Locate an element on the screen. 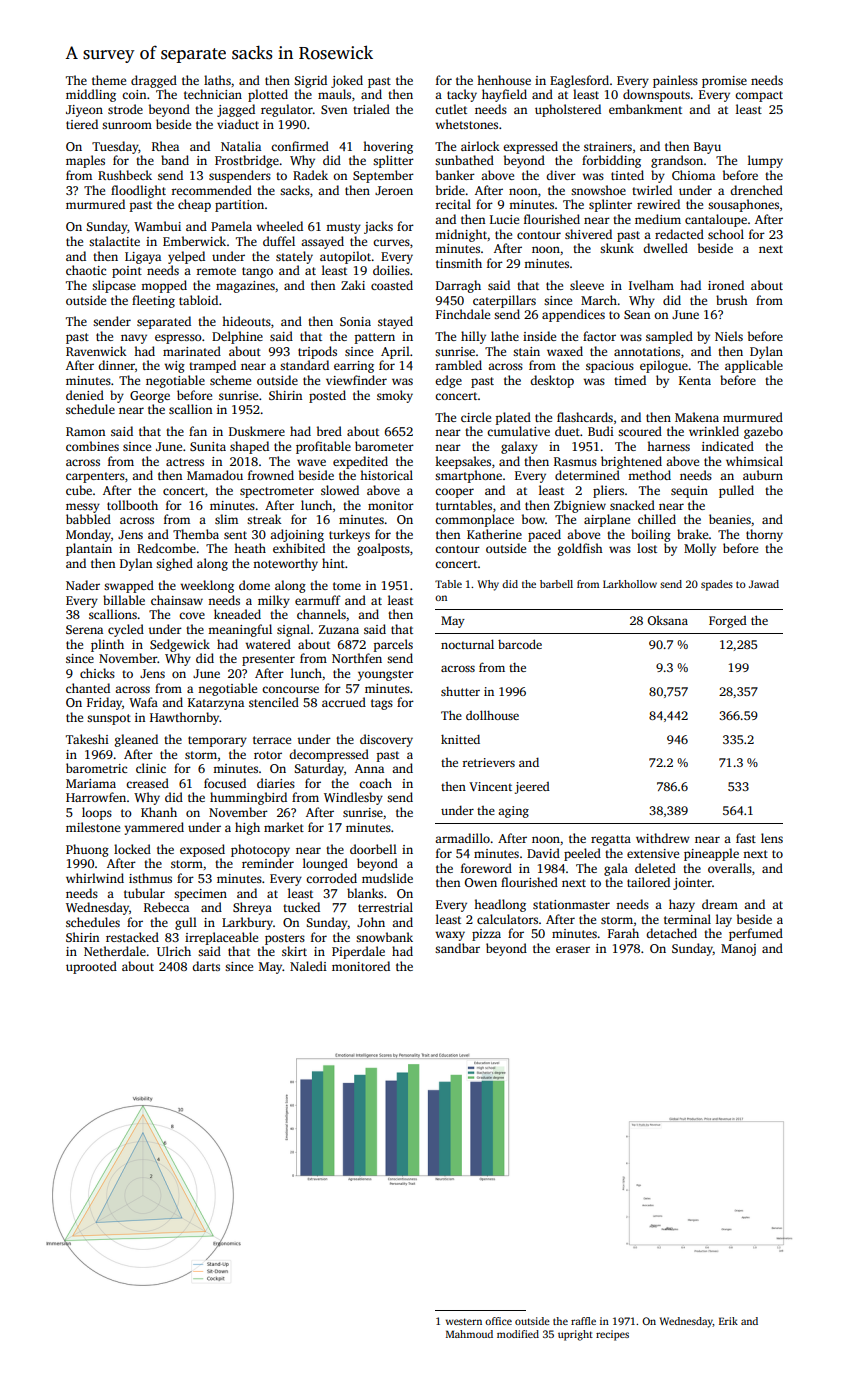 This screenshot has height=1400, width=849. earmuff is located at coordinates (318, 600).
